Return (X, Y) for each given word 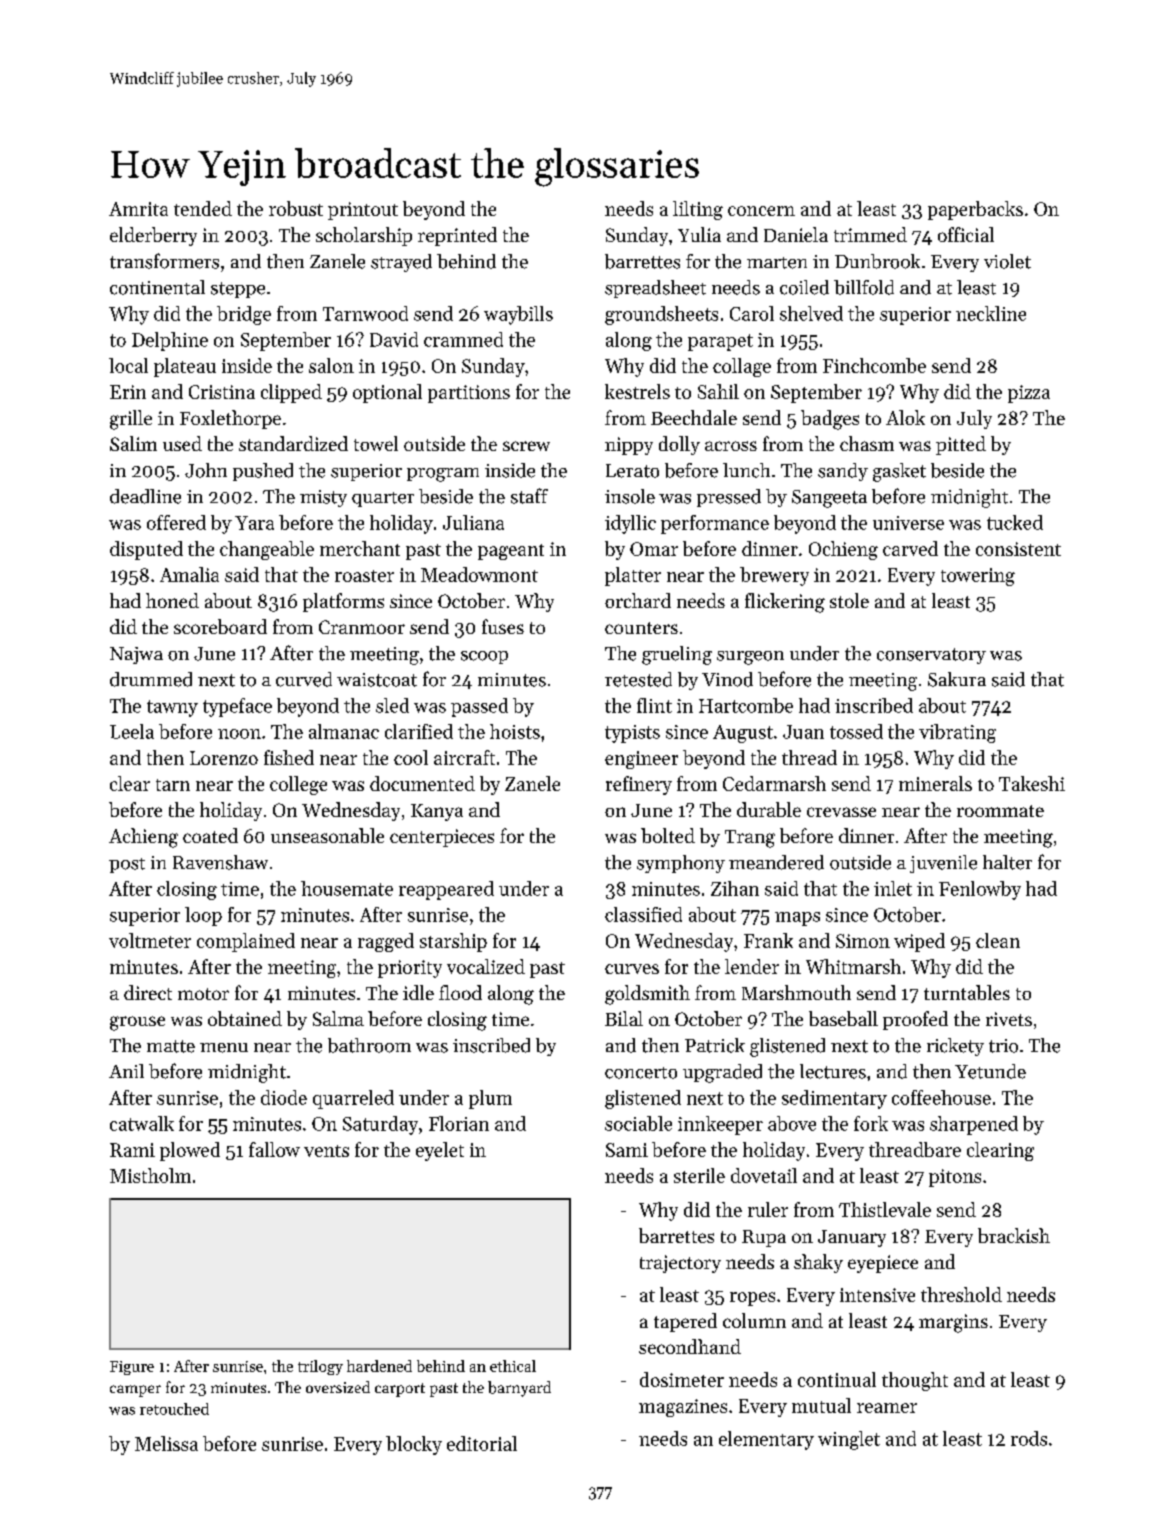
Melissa (166, 1443)
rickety (955, 1047)
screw (526, 446)
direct (148, 992)
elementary (766, 1440)
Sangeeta (829, 499)
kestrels (637, 391)
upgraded (722, 1073)
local (128, 365)
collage (742, 367)
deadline (145, 496)
